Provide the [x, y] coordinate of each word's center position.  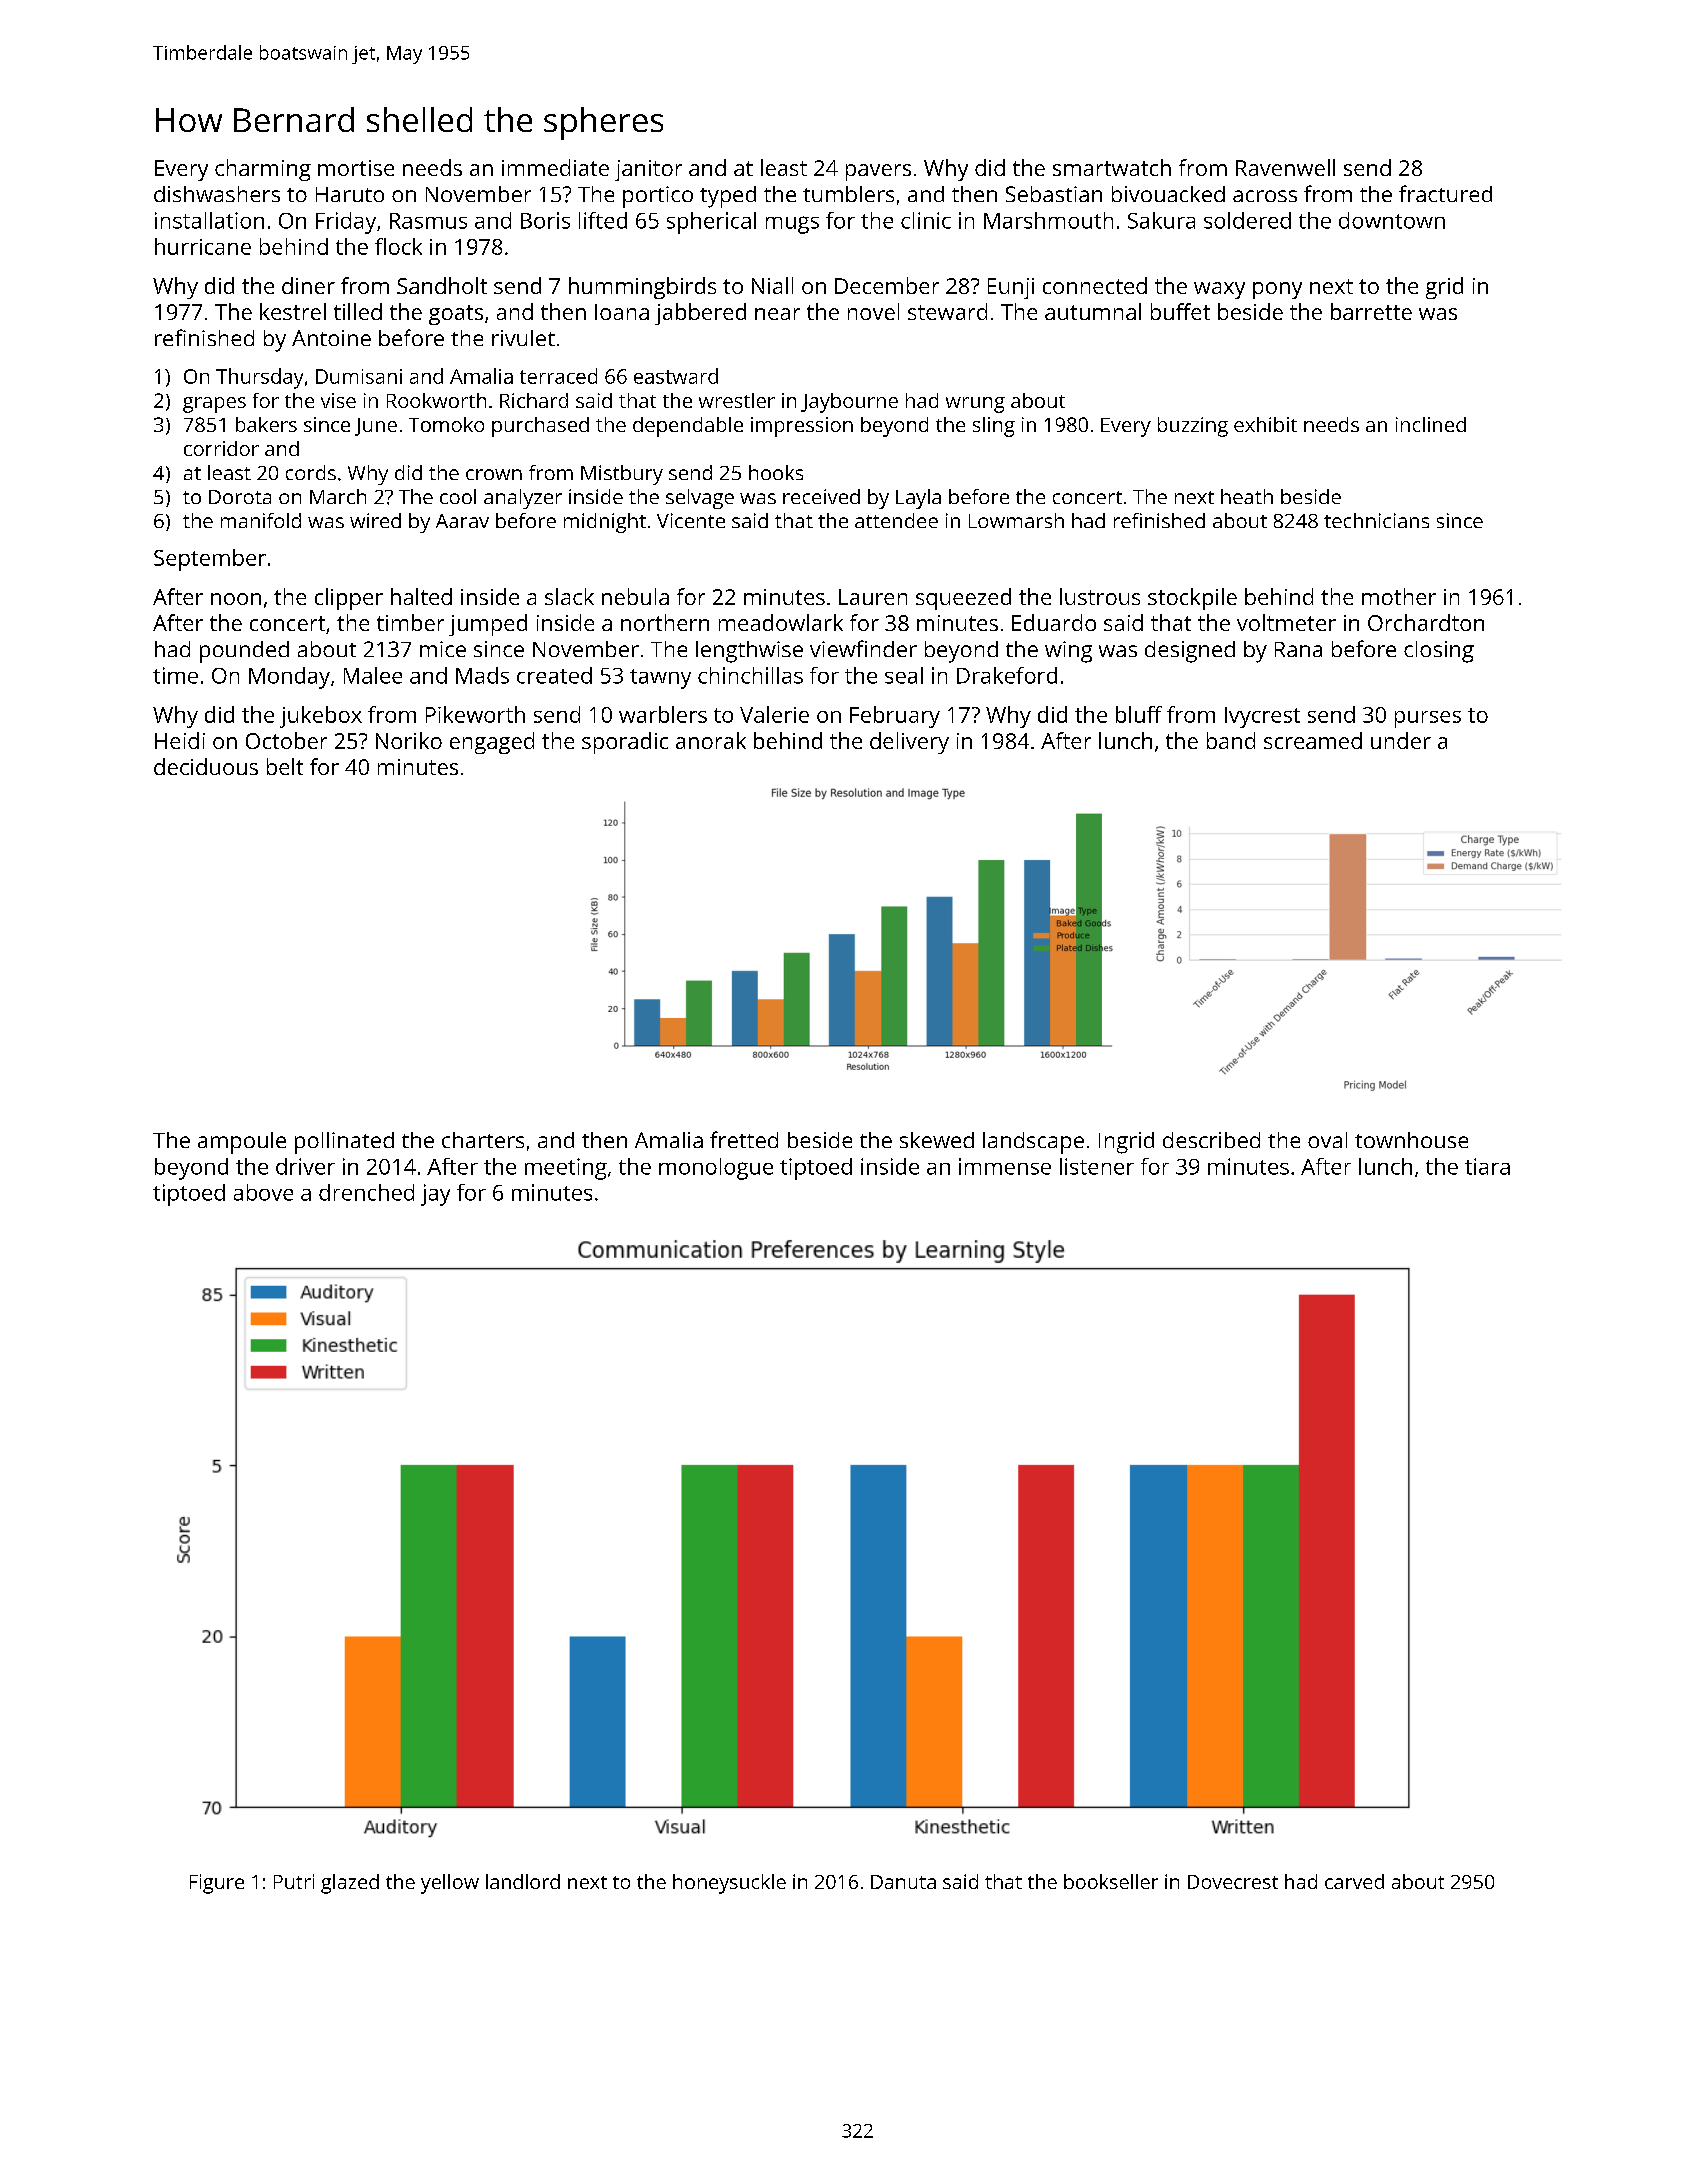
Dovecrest [1233, 1882]
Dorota [240, 497]
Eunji [1011, 288]
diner [308, 285]
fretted [744, 1139]
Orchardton [1426, 622]
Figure [217, 1884]
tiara [1487, 1166]
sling [994, 427]
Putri [294, 1881]
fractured [1445, 193]
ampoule [242, 1143]
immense [1005, 1166]
